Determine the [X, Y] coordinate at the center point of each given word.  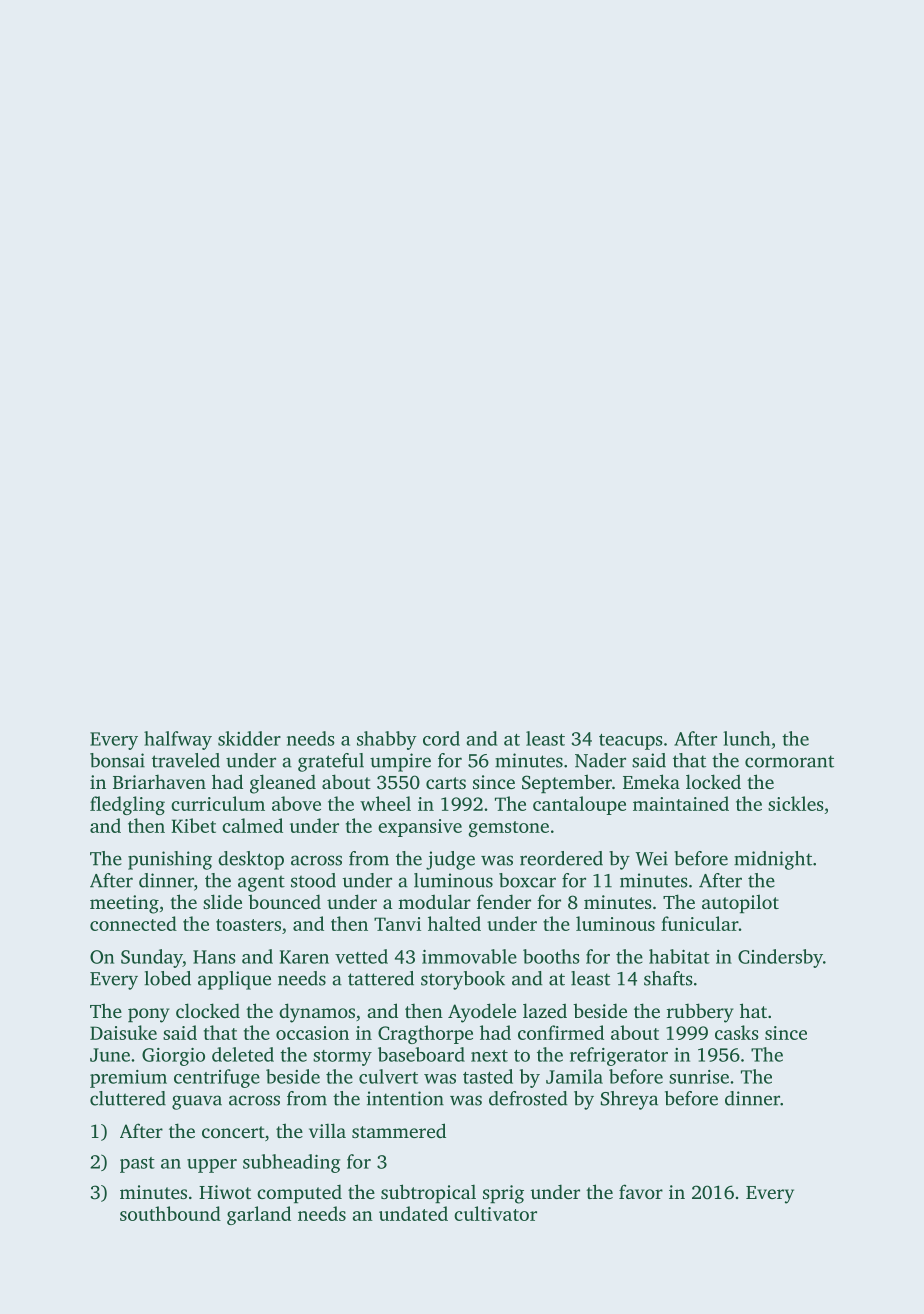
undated [413, 1213]
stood [313, 880]
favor [641, 1191]
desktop [251, 860]
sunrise [699, 1077]
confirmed [561, 1032]
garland [259, 1215]
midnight [773, 860]
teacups [631, 742]
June [110, 1055]
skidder [249, 738]
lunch [746, 738]
